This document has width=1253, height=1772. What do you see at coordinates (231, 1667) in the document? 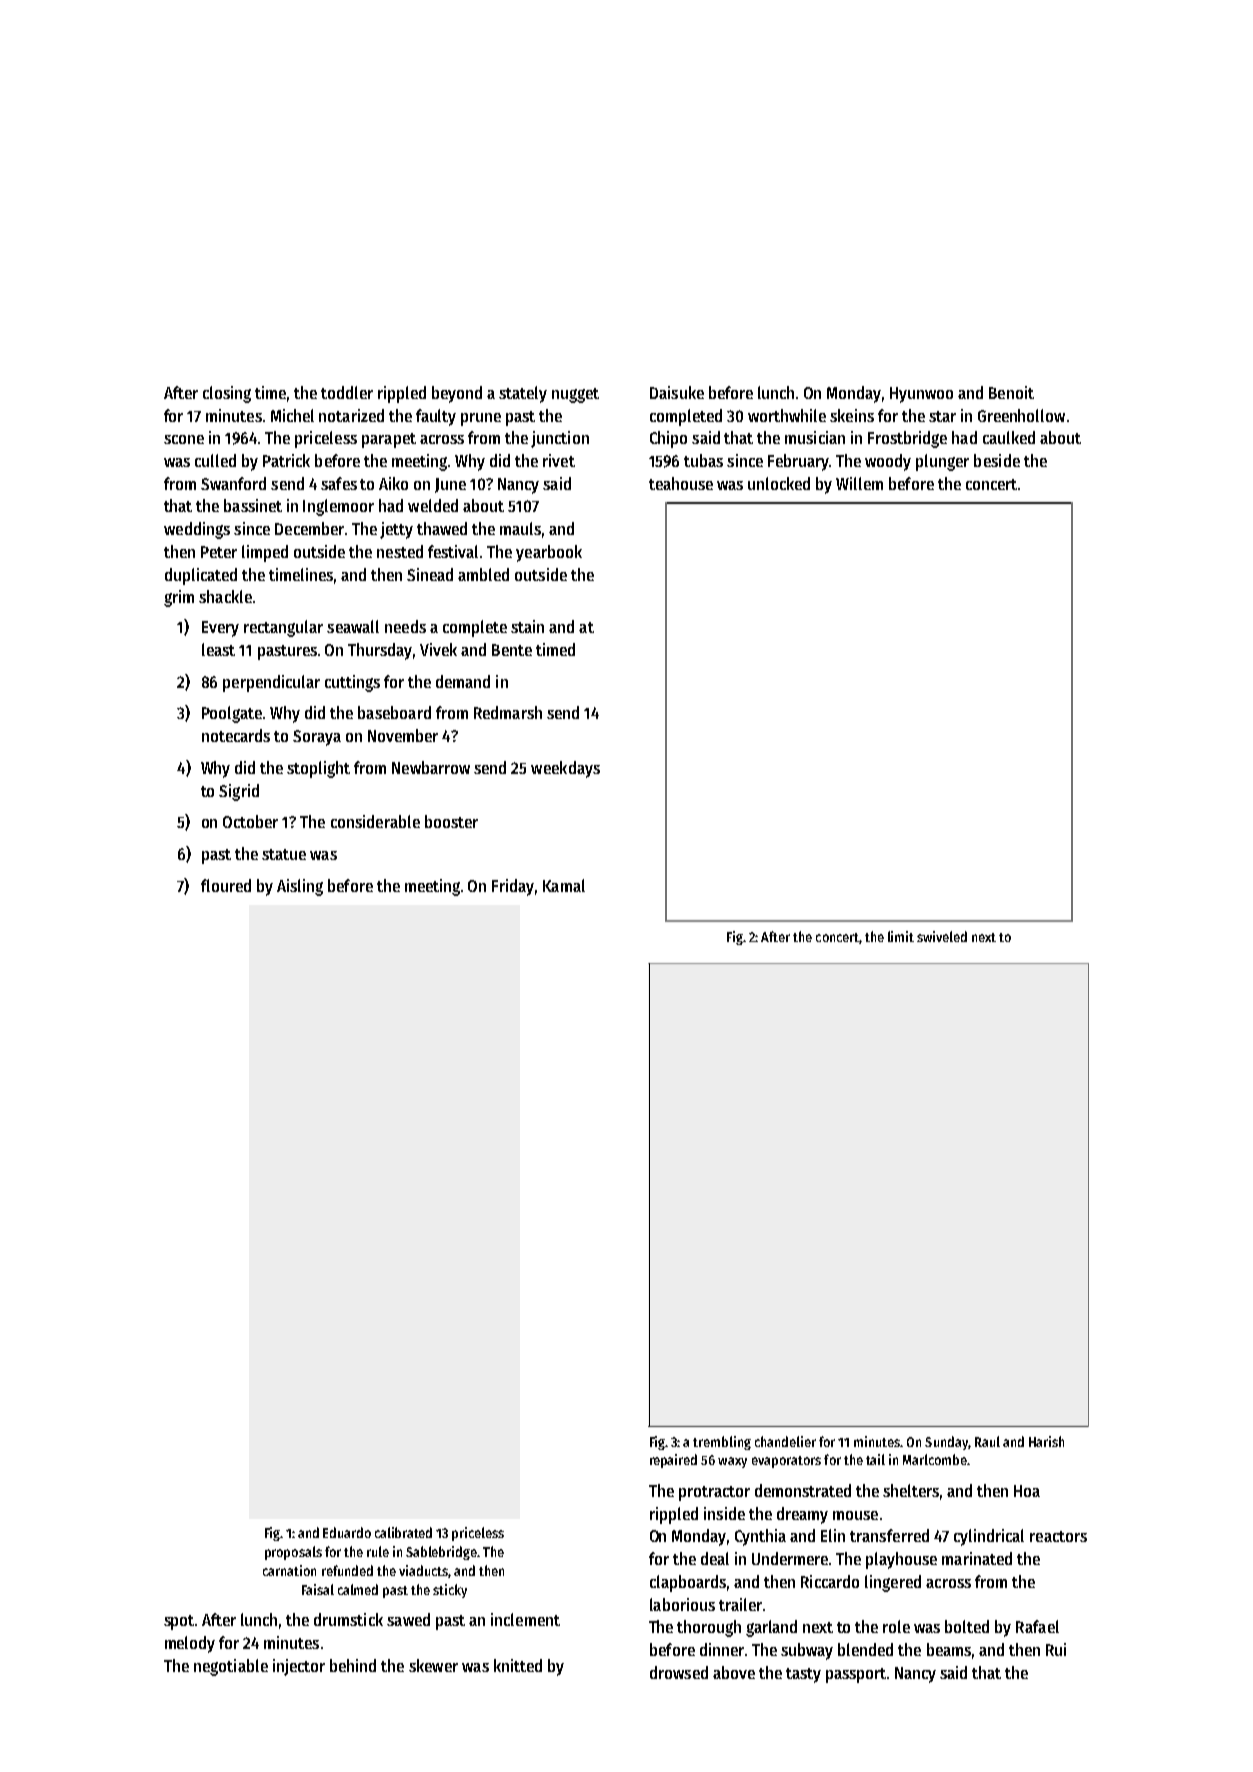
I see `negotiable` at bounding box center [231, 1667].
